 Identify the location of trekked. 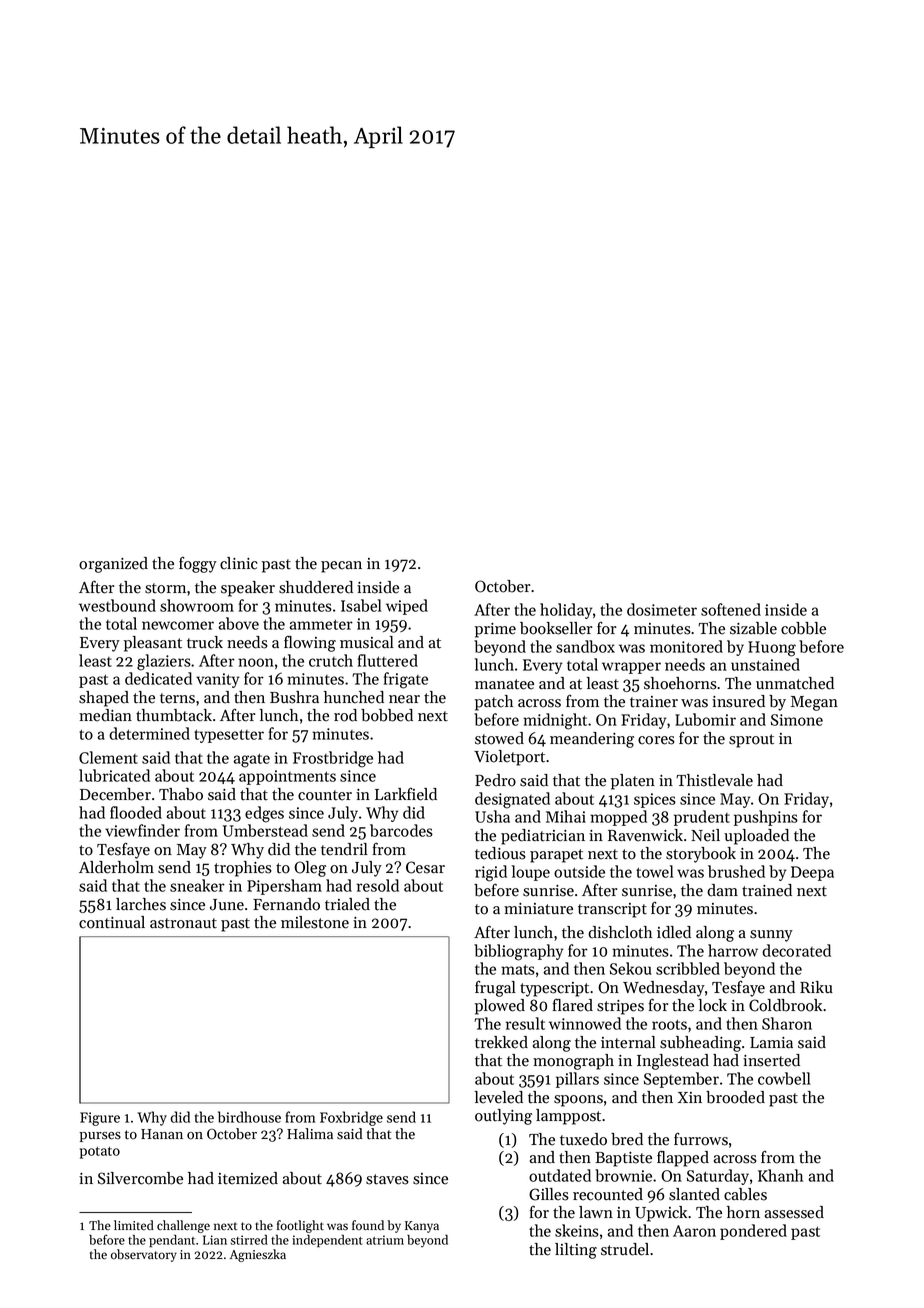
(501, 1042).
